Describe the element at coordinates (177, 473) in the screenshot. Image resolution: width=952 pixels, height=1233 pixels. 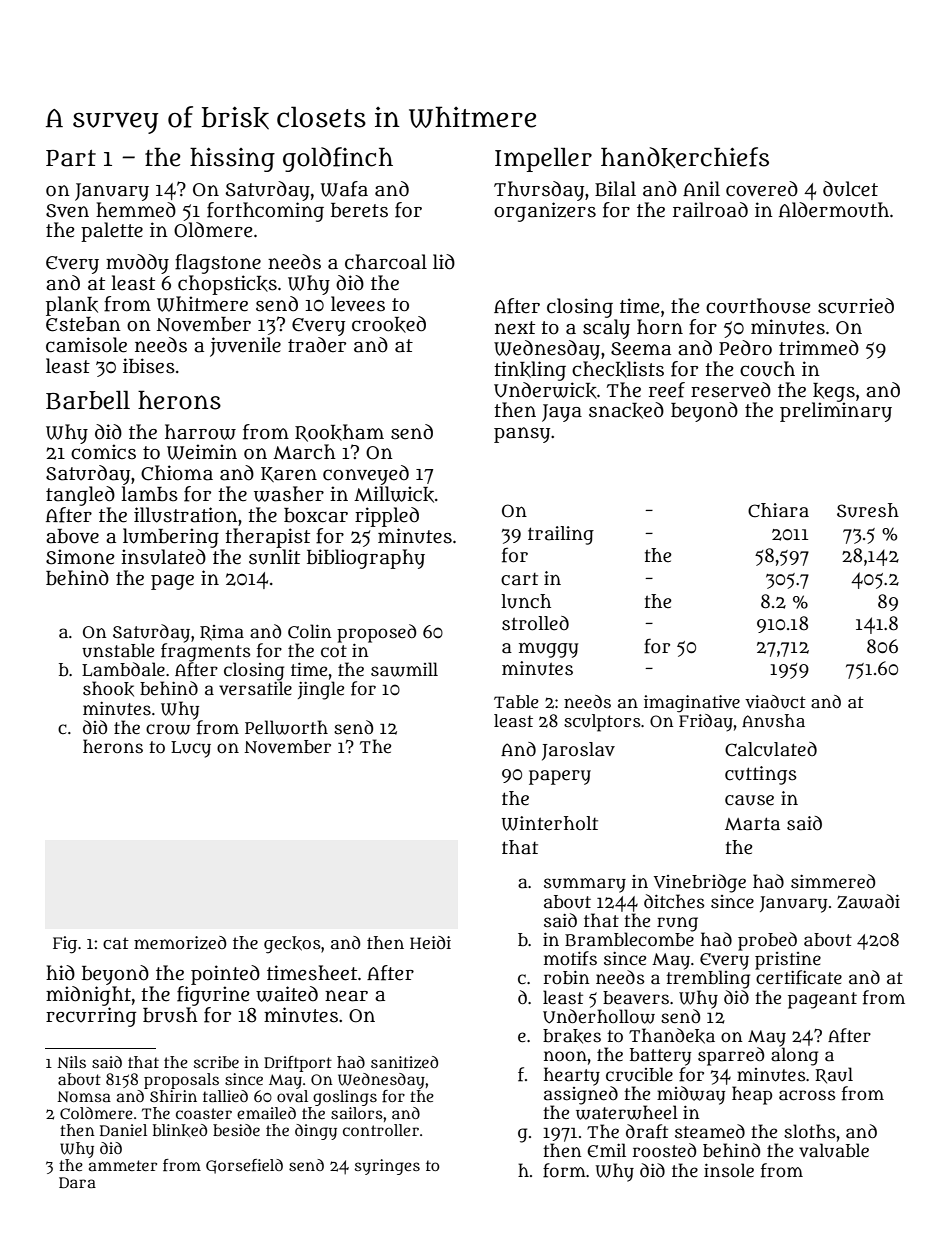
I see `Chioma` at that location.
